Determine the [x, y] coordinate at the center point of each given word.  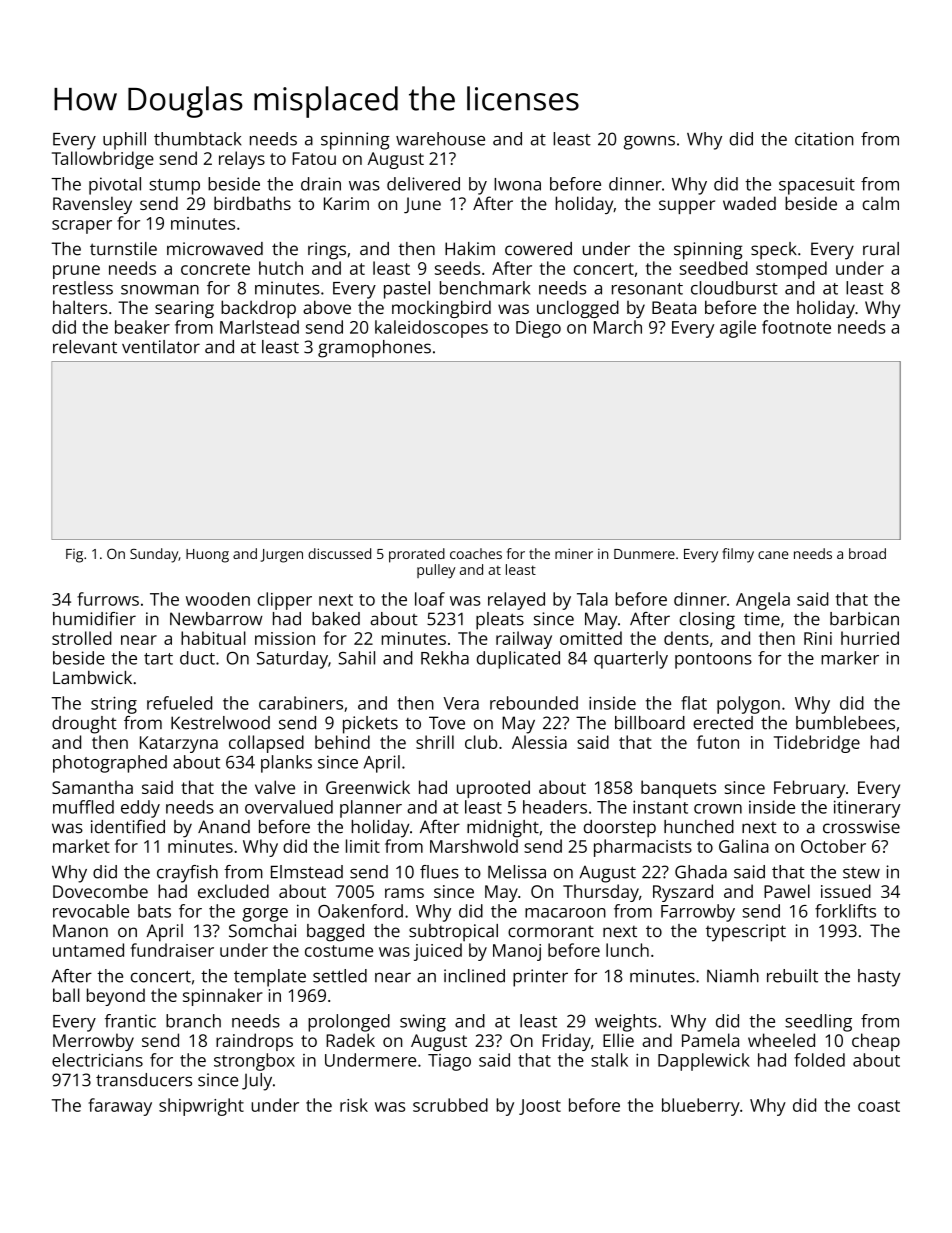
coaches [476, 553]
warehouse [440, 139]
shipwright [201, 1107]
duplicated [518, 660]
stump [174, 187]
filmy [738, 555]
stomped [791, 270]
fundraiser [172, 950]
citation [824, 139]
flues [439, 872]
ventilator [161, 347]
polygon [748, 705]
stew [861, 873]
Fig [74, 556]
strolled [82, 638]
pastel [407, 290]
